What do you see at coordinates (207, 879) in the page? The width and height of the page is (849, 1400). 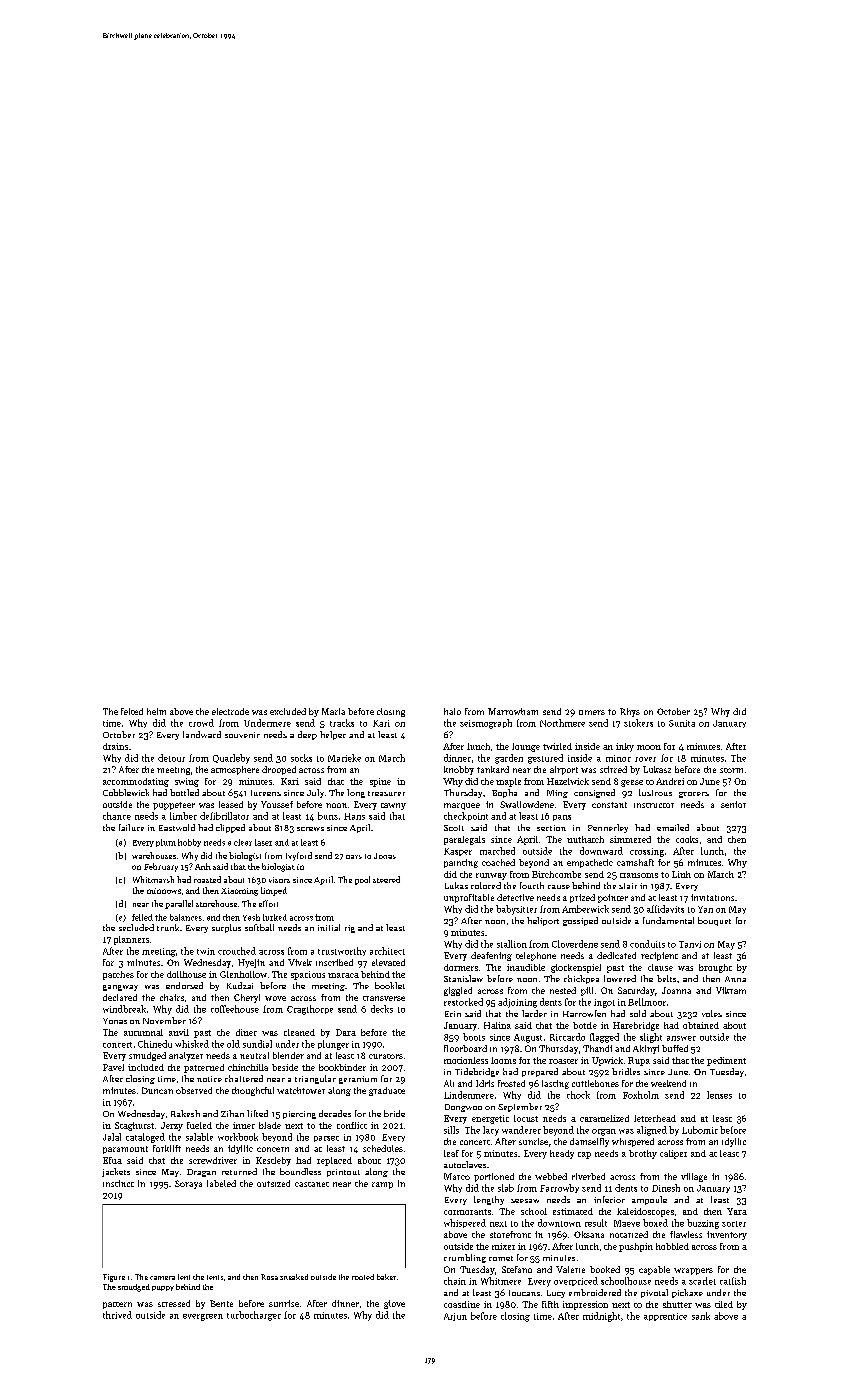 I see `roasted` at bounding box center [207, 879].
